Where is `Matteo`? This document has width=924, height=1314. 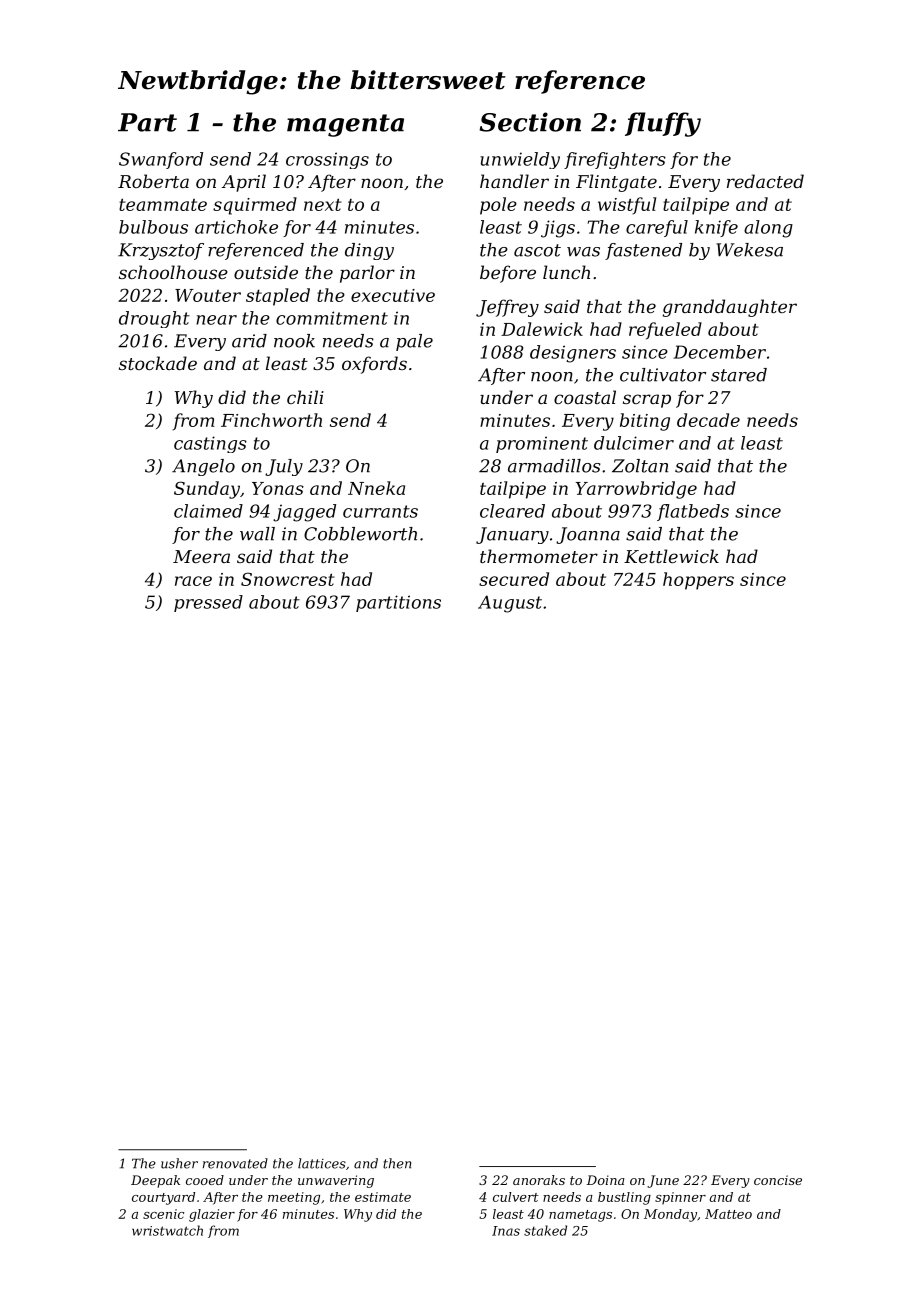
Matteo is located at coordinates (728, 1214).
